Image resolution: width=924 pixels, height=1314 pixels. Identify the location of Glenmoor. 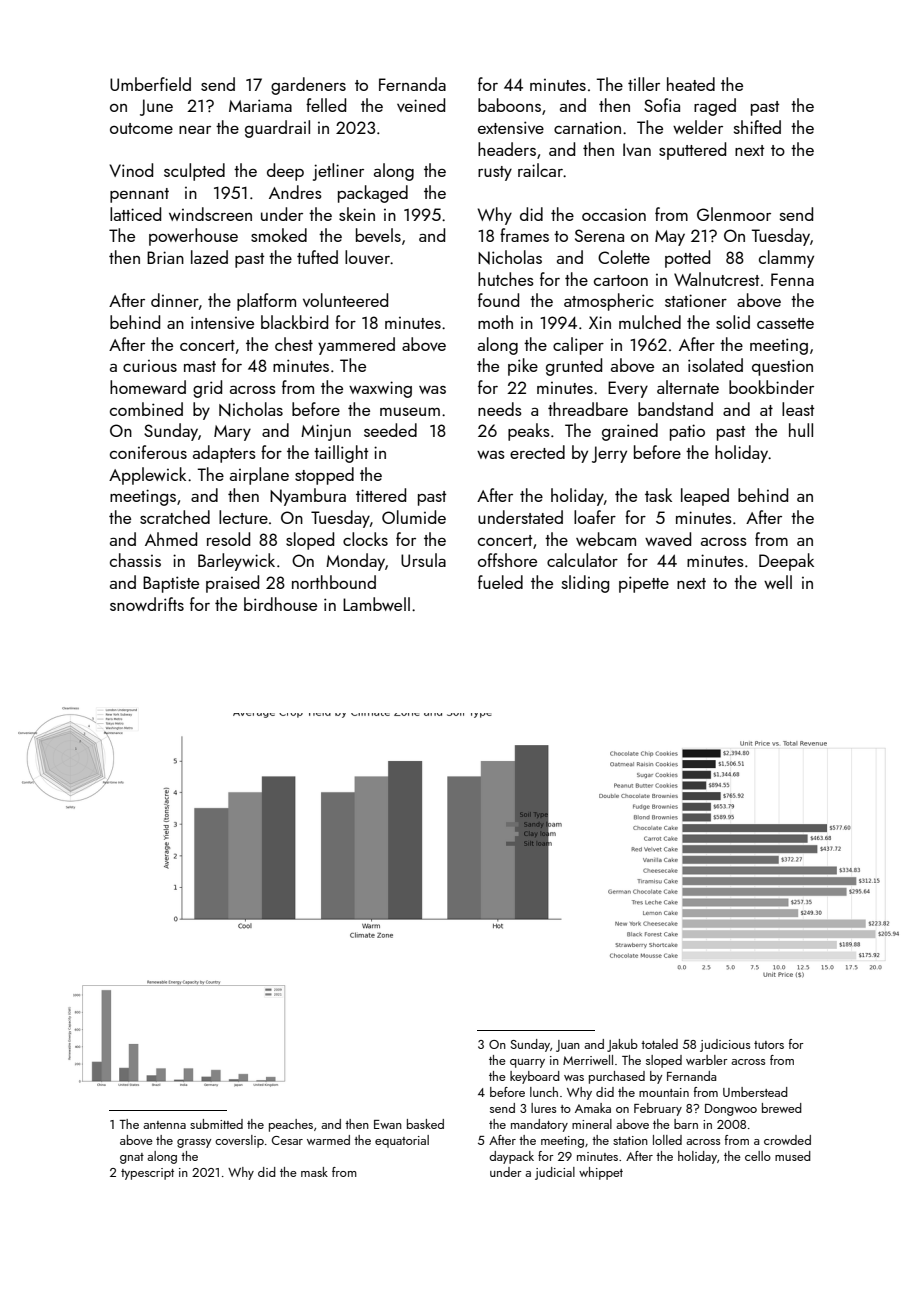
(734, 214).
